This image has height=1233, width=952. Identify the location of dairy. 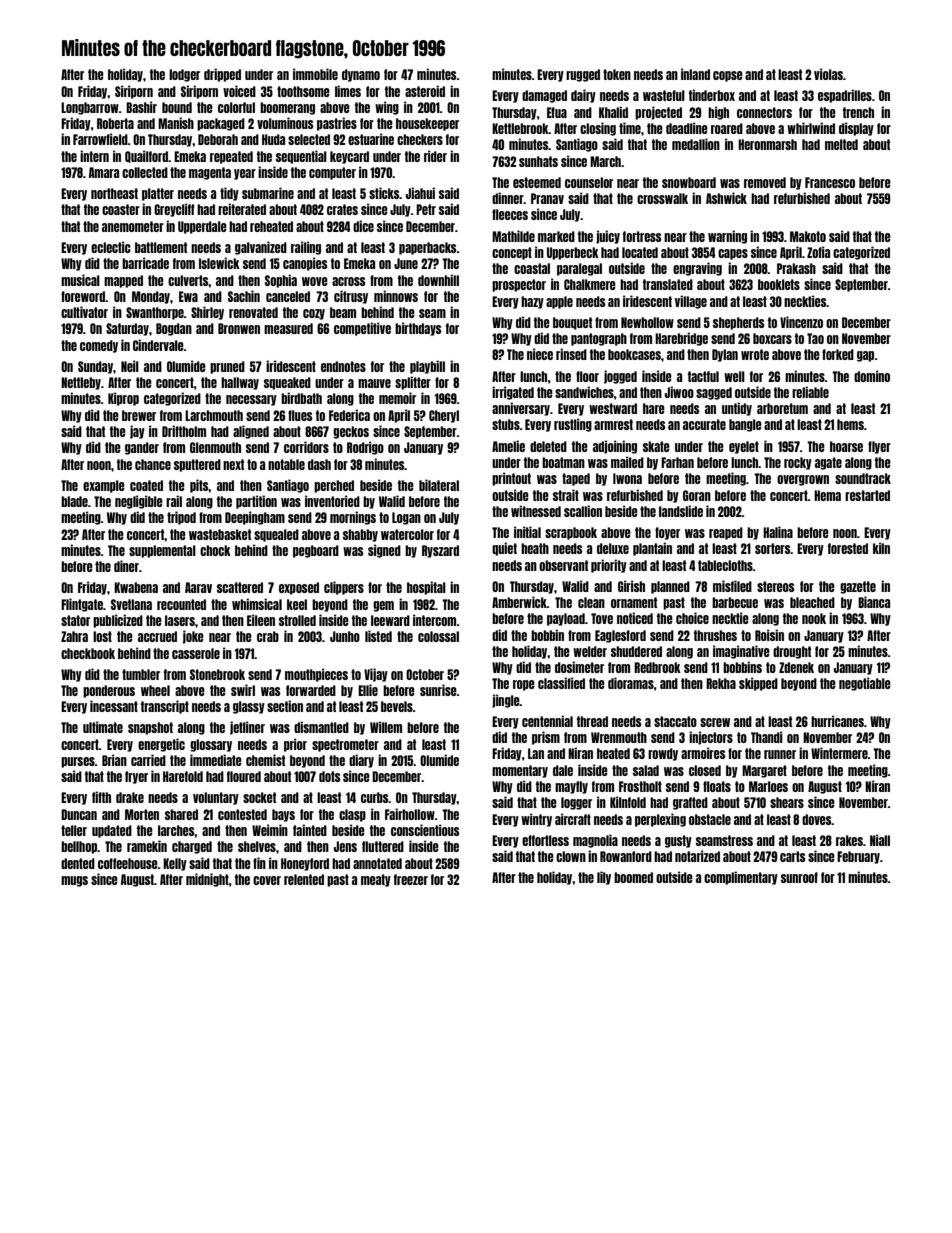
(583, 96).
